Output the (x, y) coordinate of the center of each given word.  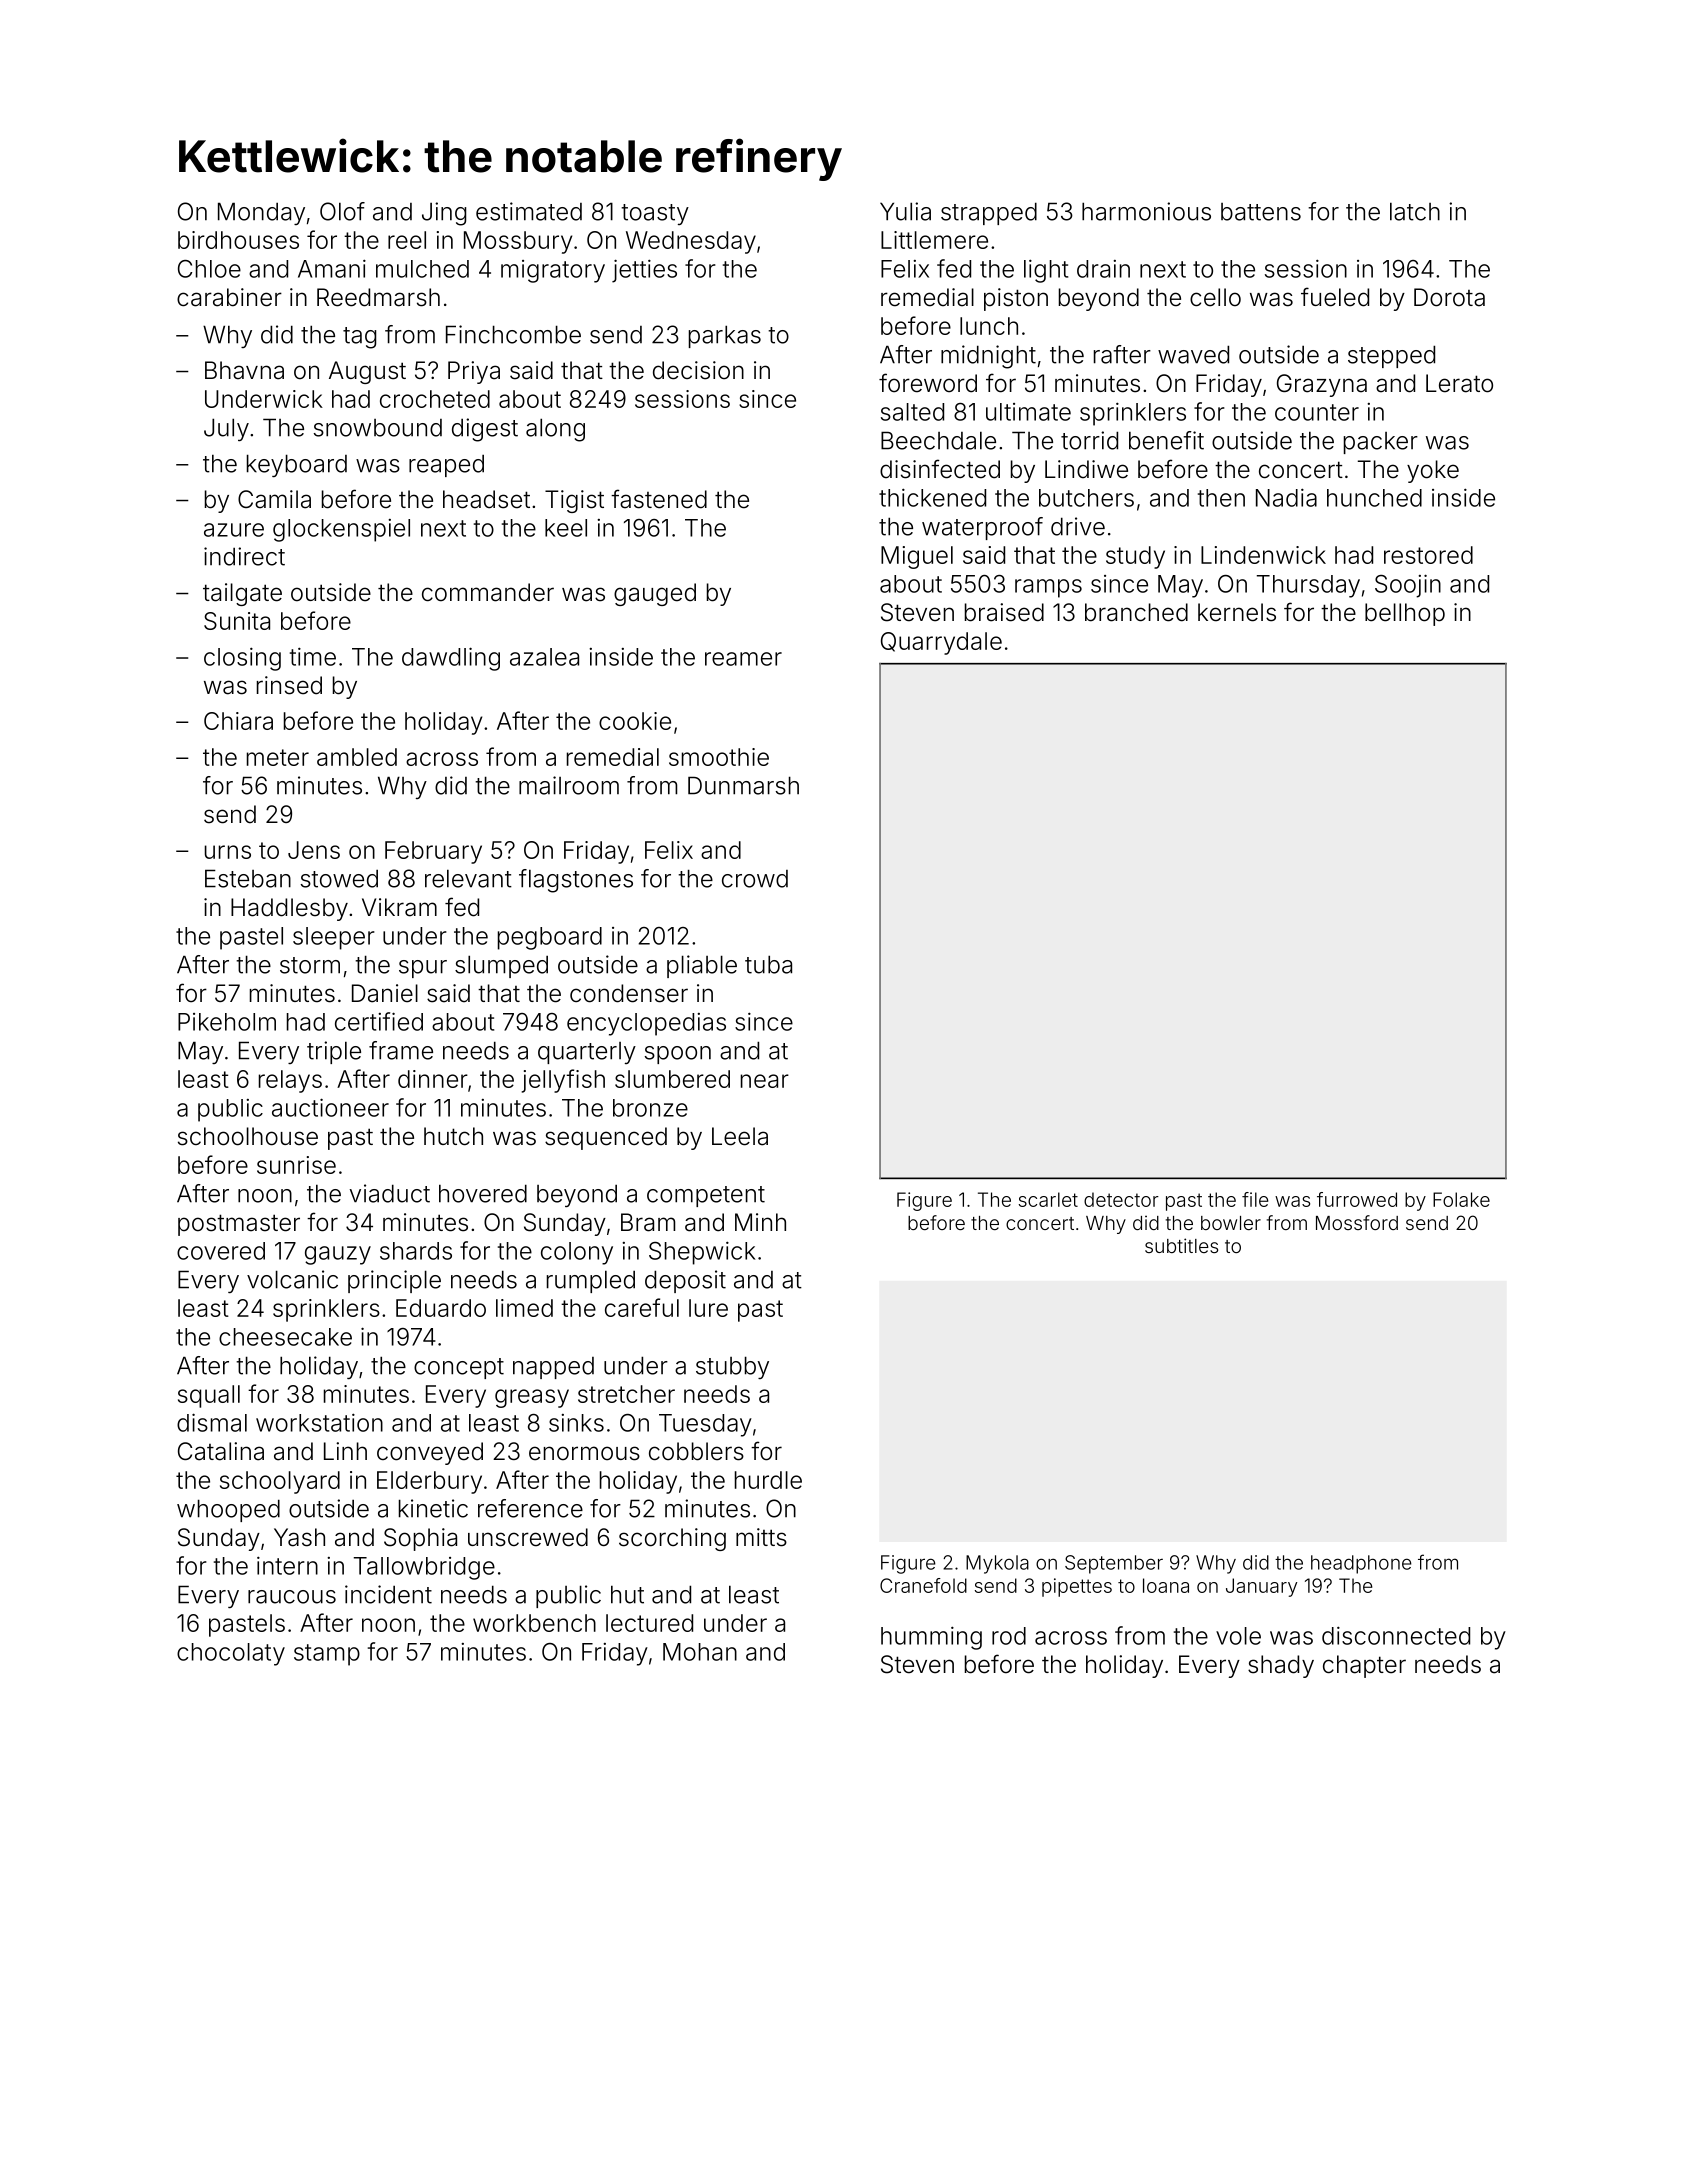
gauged (655, 594)
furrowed (1357, 1199)
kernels (1237, 612)
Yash (299, 1537)
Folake (1461, 1199)
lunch (989, 326)
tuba (768, 964)
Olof (342, 211)
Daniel (385, 993)
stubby (732, 1367)
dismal (212, 1422)
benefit (1166, 440)
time (313, 656)
